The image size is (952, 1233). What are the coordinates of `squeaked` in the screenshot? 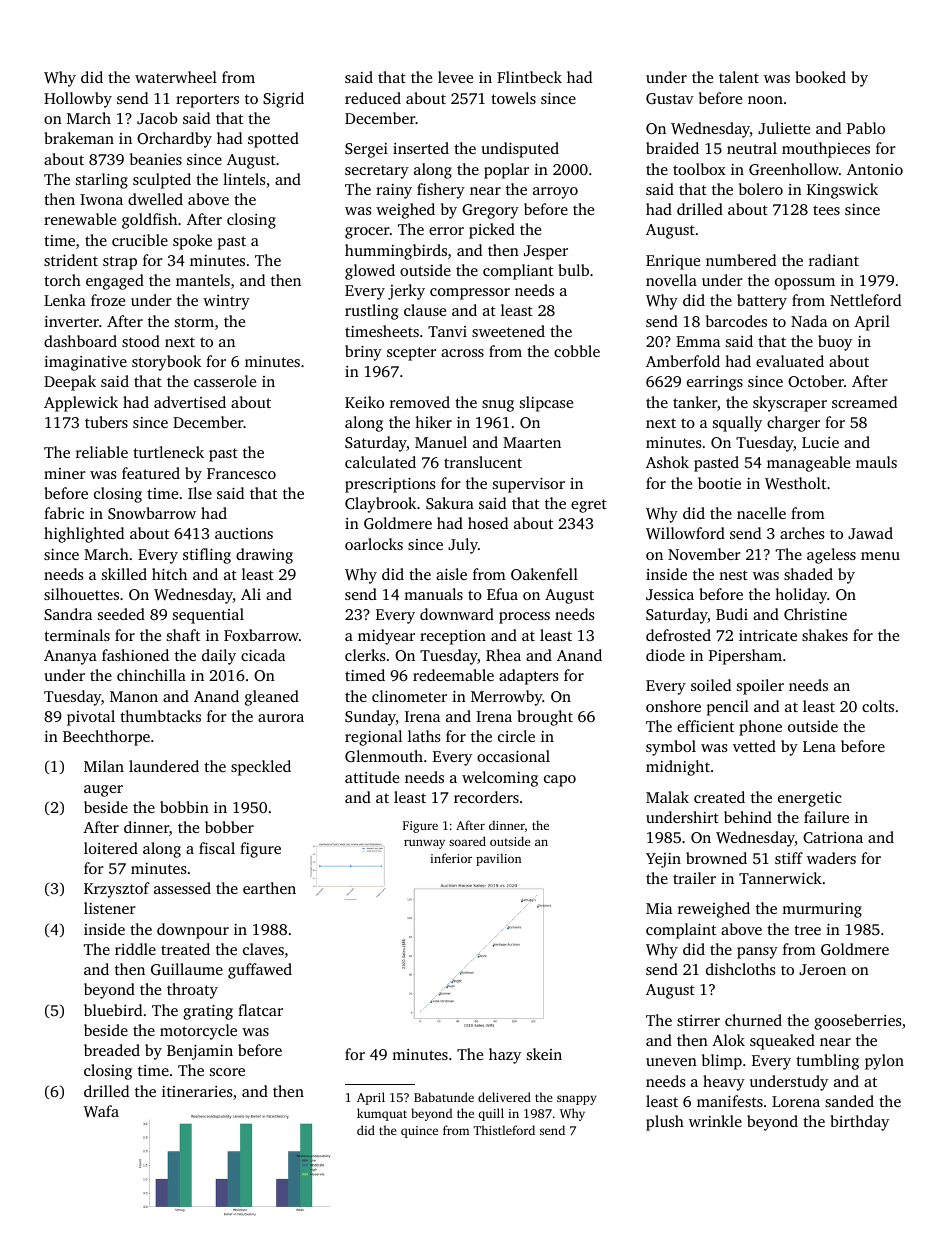 It's located at (782, 1042).
